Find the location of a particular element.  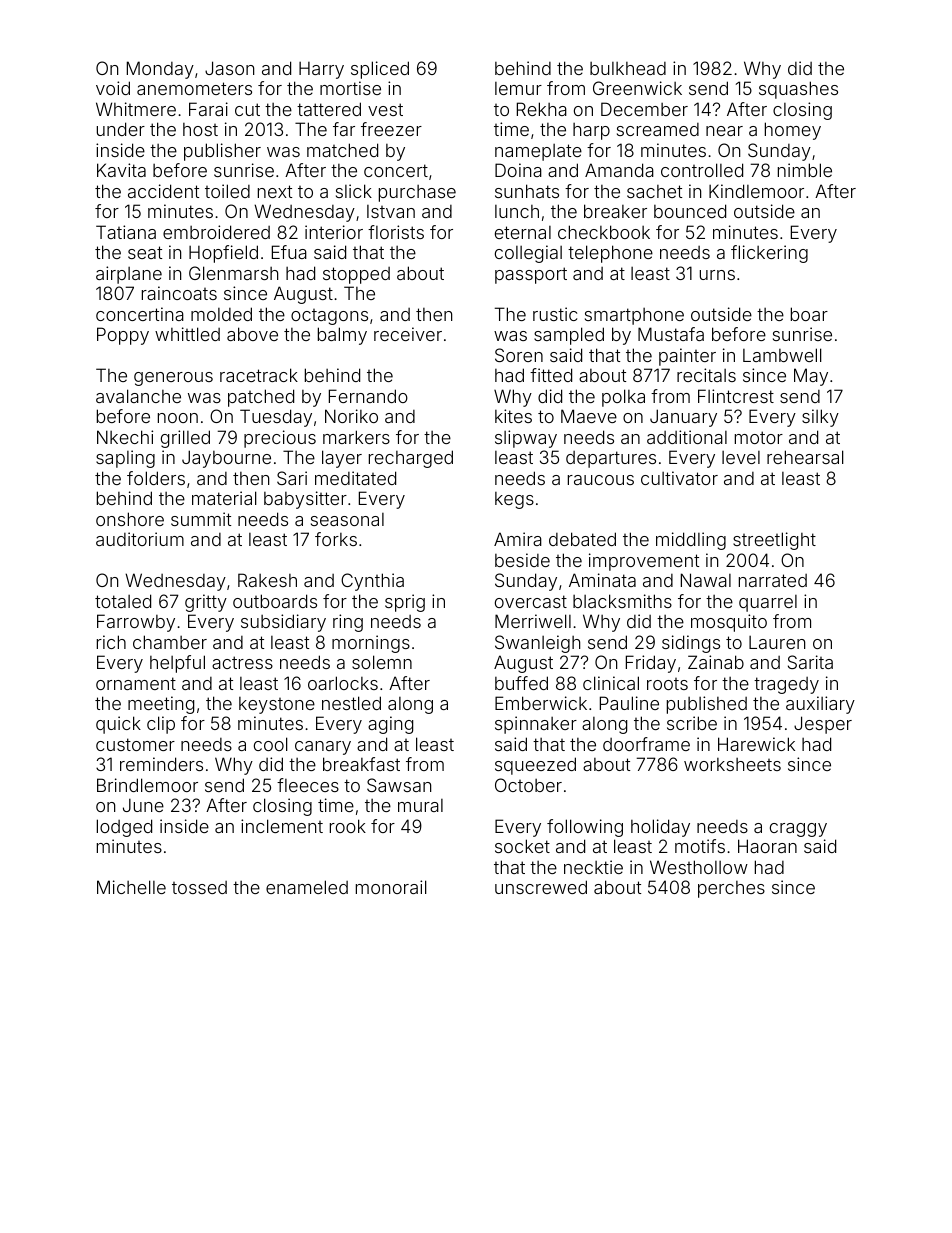

solemn is located at coordinates (382, 662).
